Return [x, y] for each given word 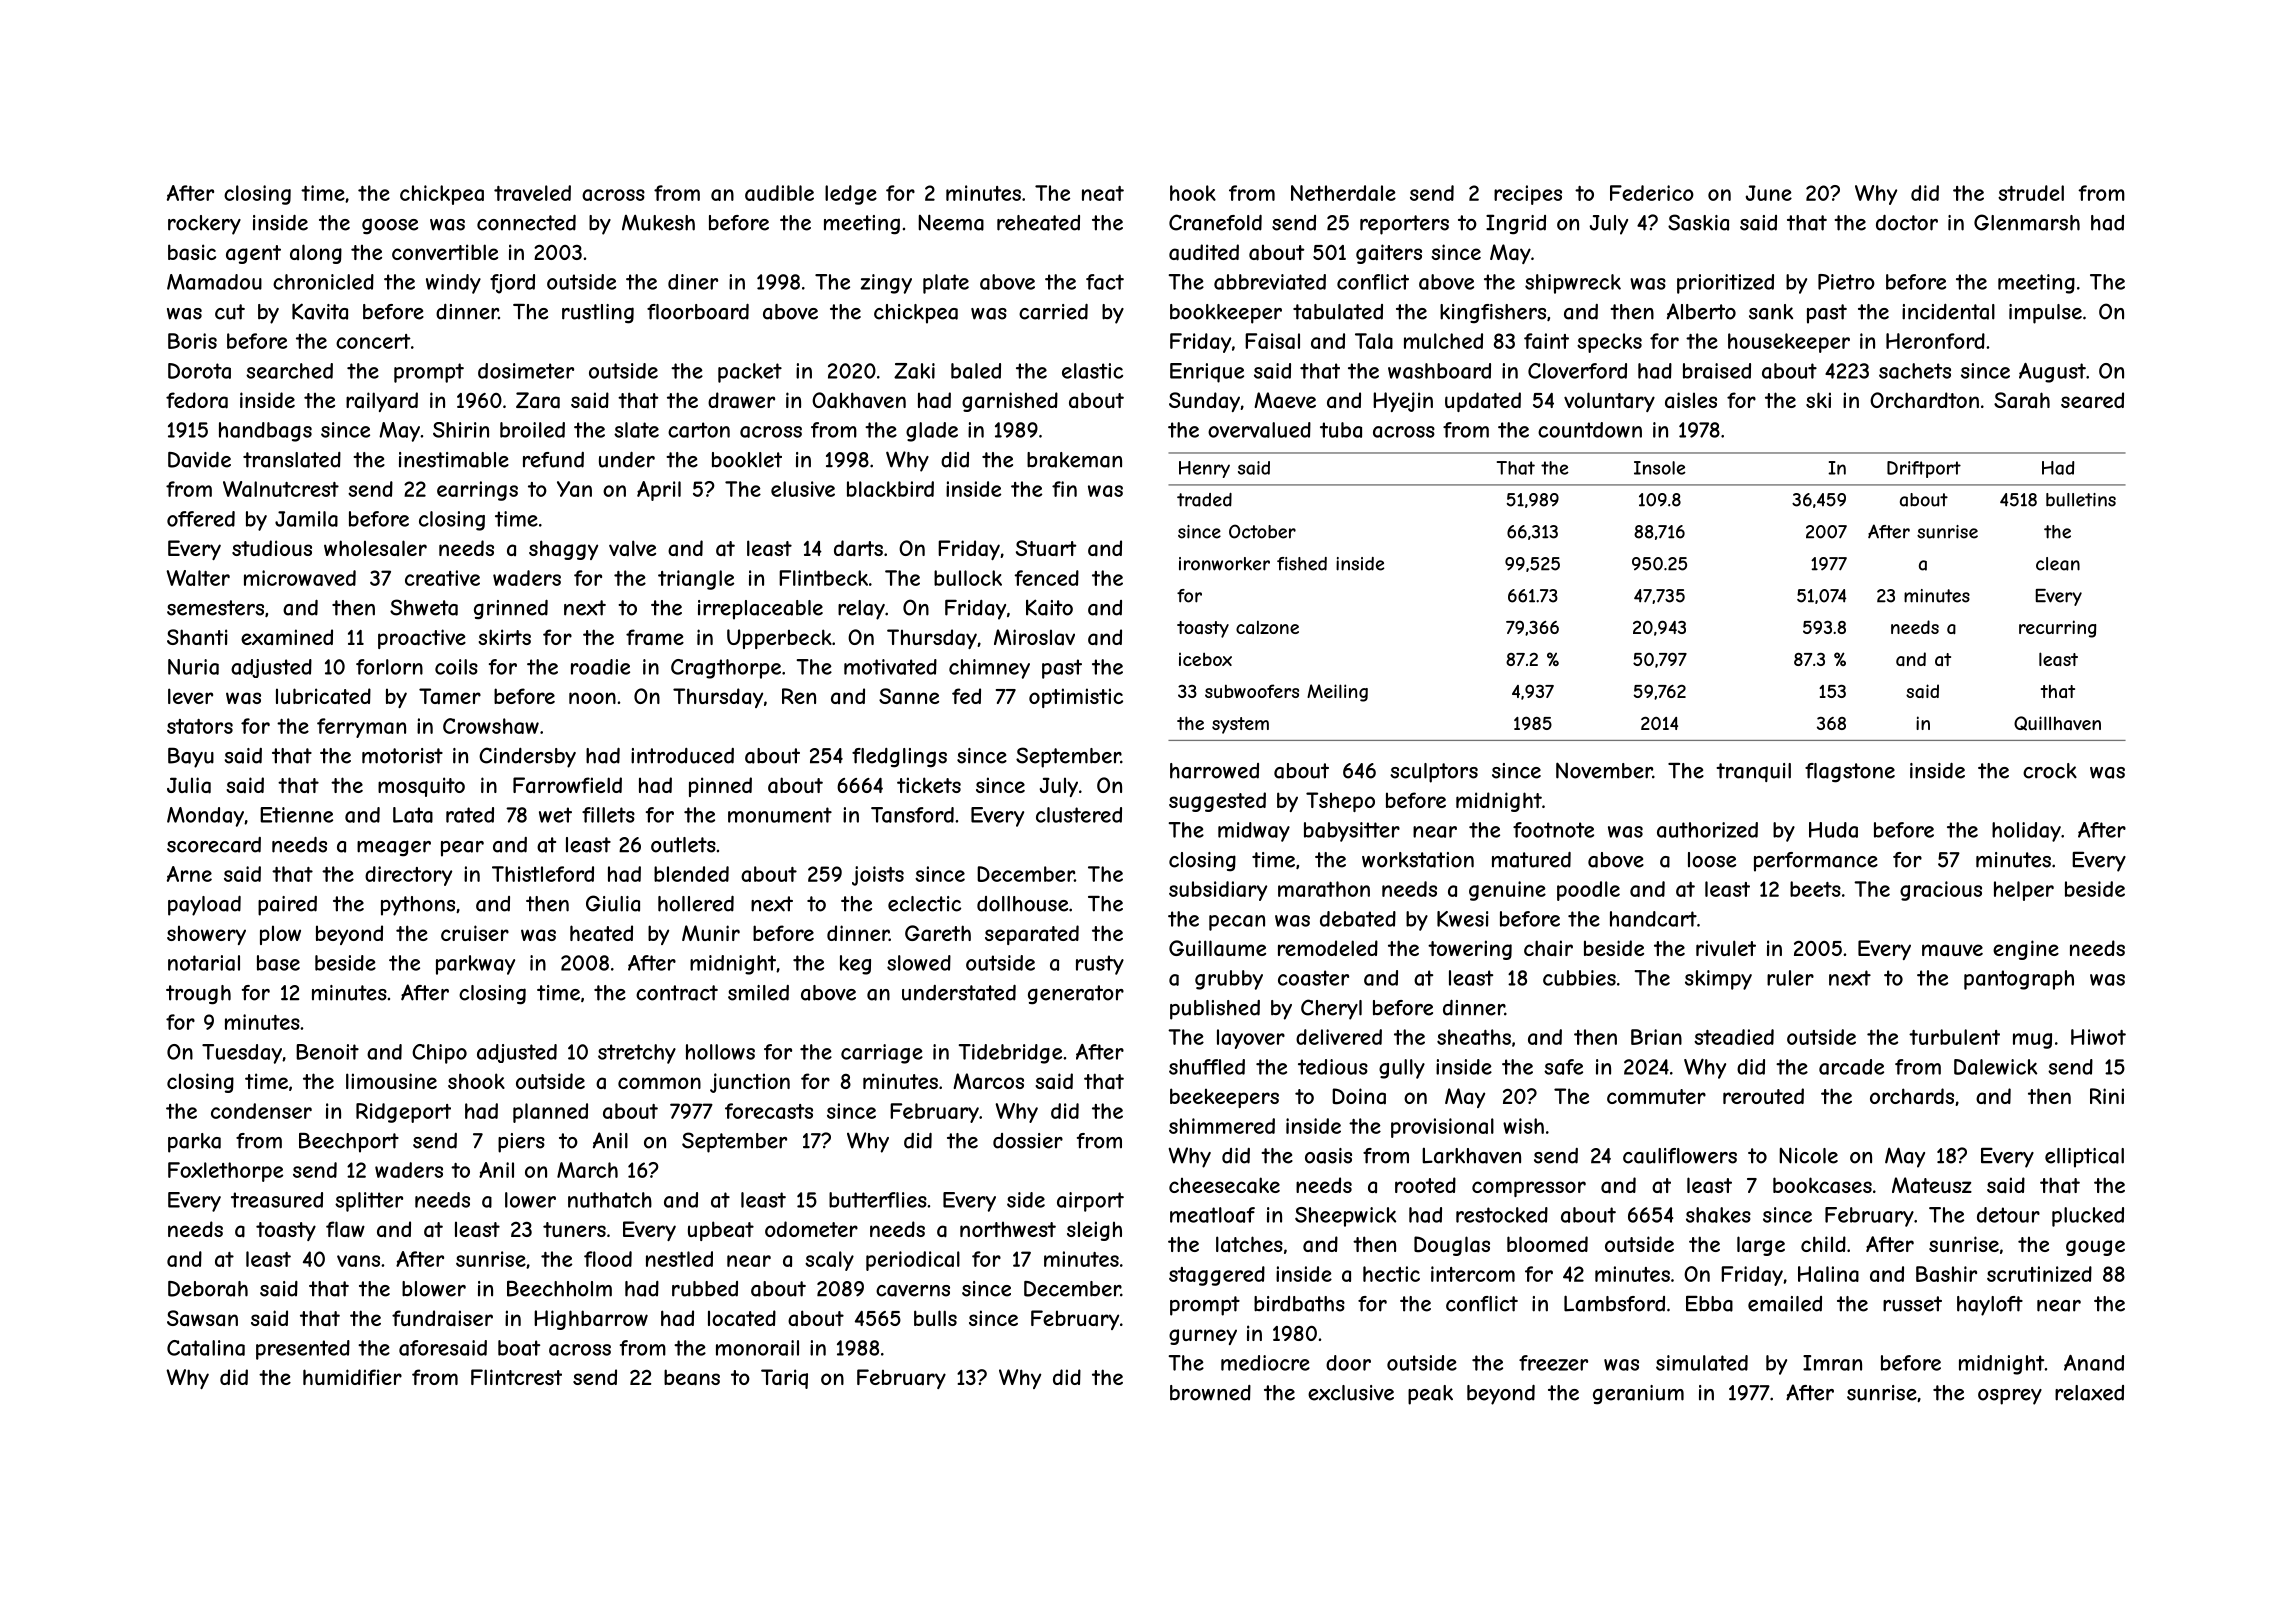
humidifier [352, 1377]
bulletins [2081, 500]
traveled [532, 193]
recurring [2057, 629]
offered [201, 519]
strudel [2031, 193]
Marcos [988, 1081]
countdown [1590, 430]
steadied [1734, 1037]
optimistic [1076, 698]
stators [200, 726]
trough [198, 995]
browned [1210, 1393]
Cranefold [1215, 222]
